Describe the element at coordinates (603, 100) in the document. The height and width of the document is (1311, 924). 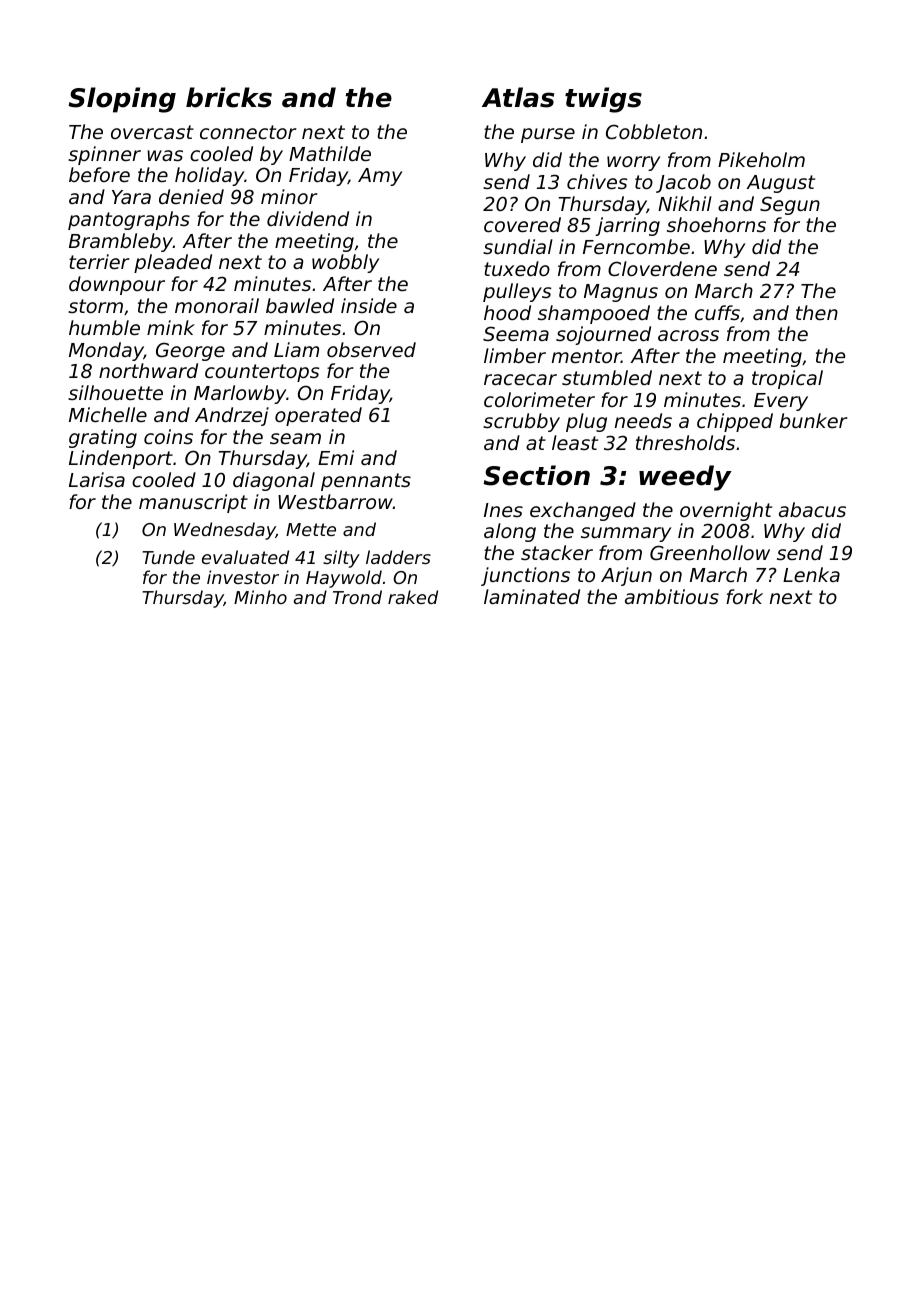
I see `twigs` at that location.
